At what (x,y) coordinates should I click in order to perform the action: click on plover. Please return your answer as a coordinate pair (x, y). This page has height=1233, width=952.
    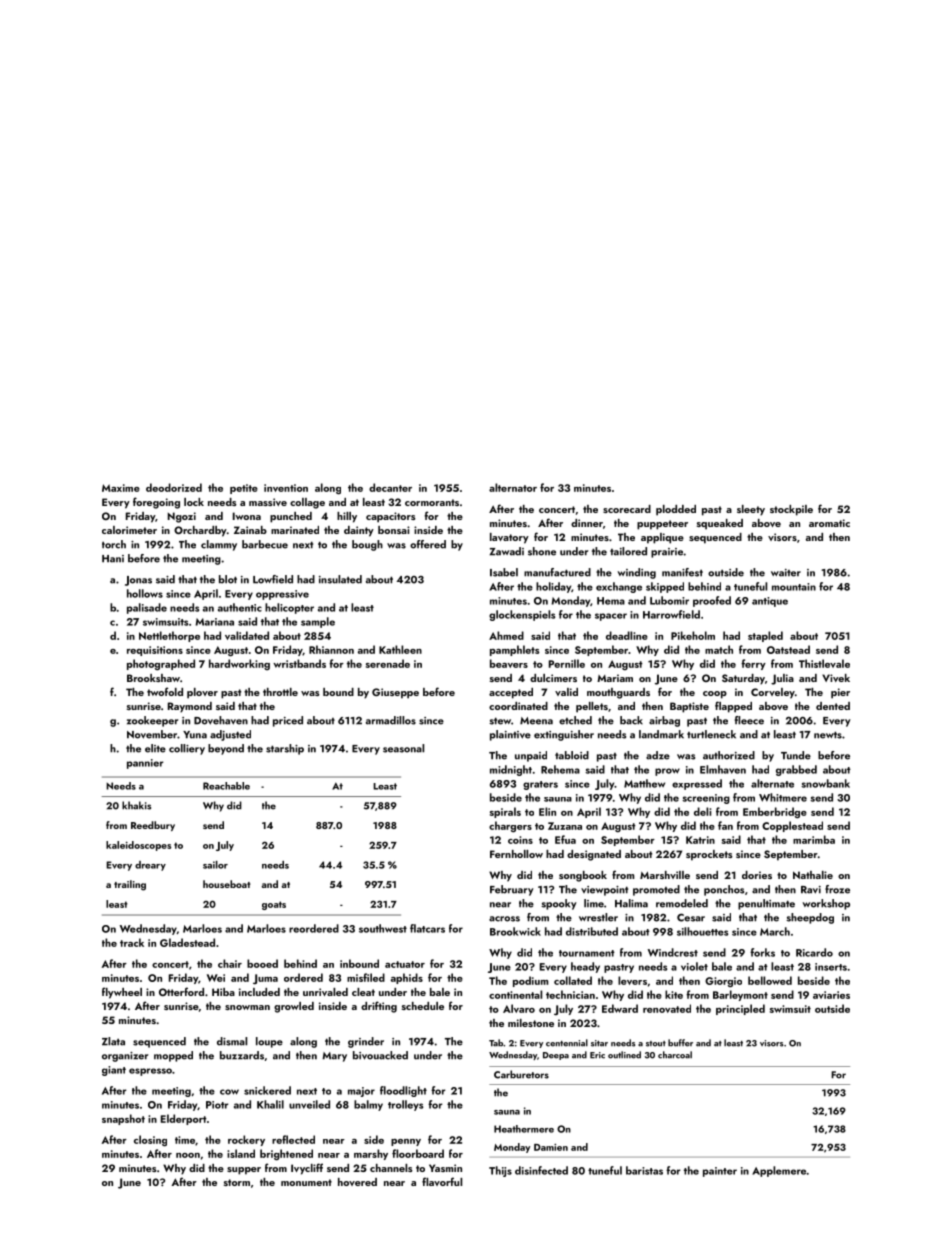
    Looking at the image, I should click on (202, 693).
